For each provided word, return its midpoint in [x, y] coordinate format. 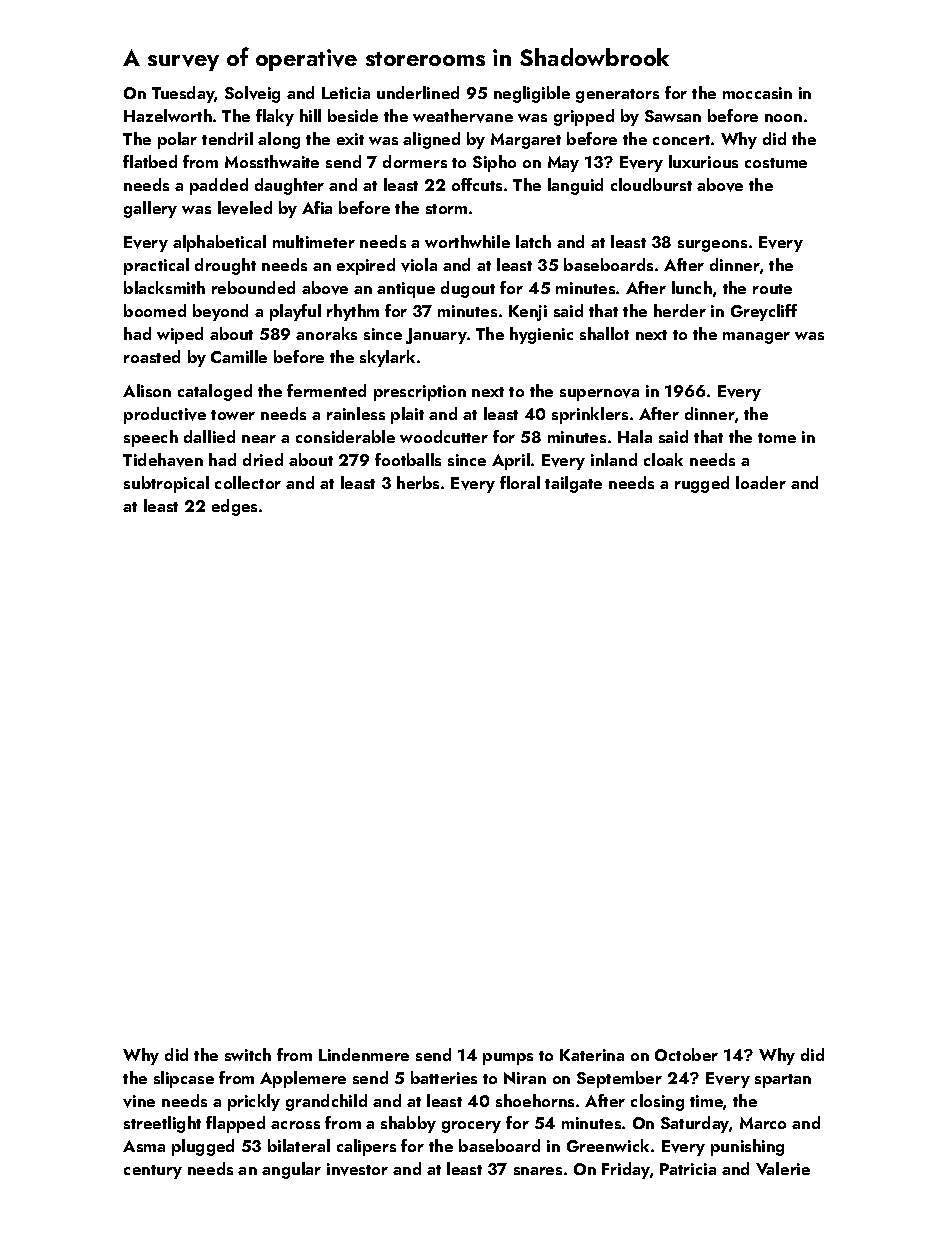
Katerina [592, 1055]
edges [234, 507]
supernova [599, 395]
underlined [418, 92]
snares [538, 1171]
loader [761, 482]
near [259, 439]
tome [777, 438]
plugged [203, 1147]
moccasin [757, 93]
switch [248, 1054]
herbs [418, 482]
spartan [783, 1081]
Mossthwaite [272, 161]
